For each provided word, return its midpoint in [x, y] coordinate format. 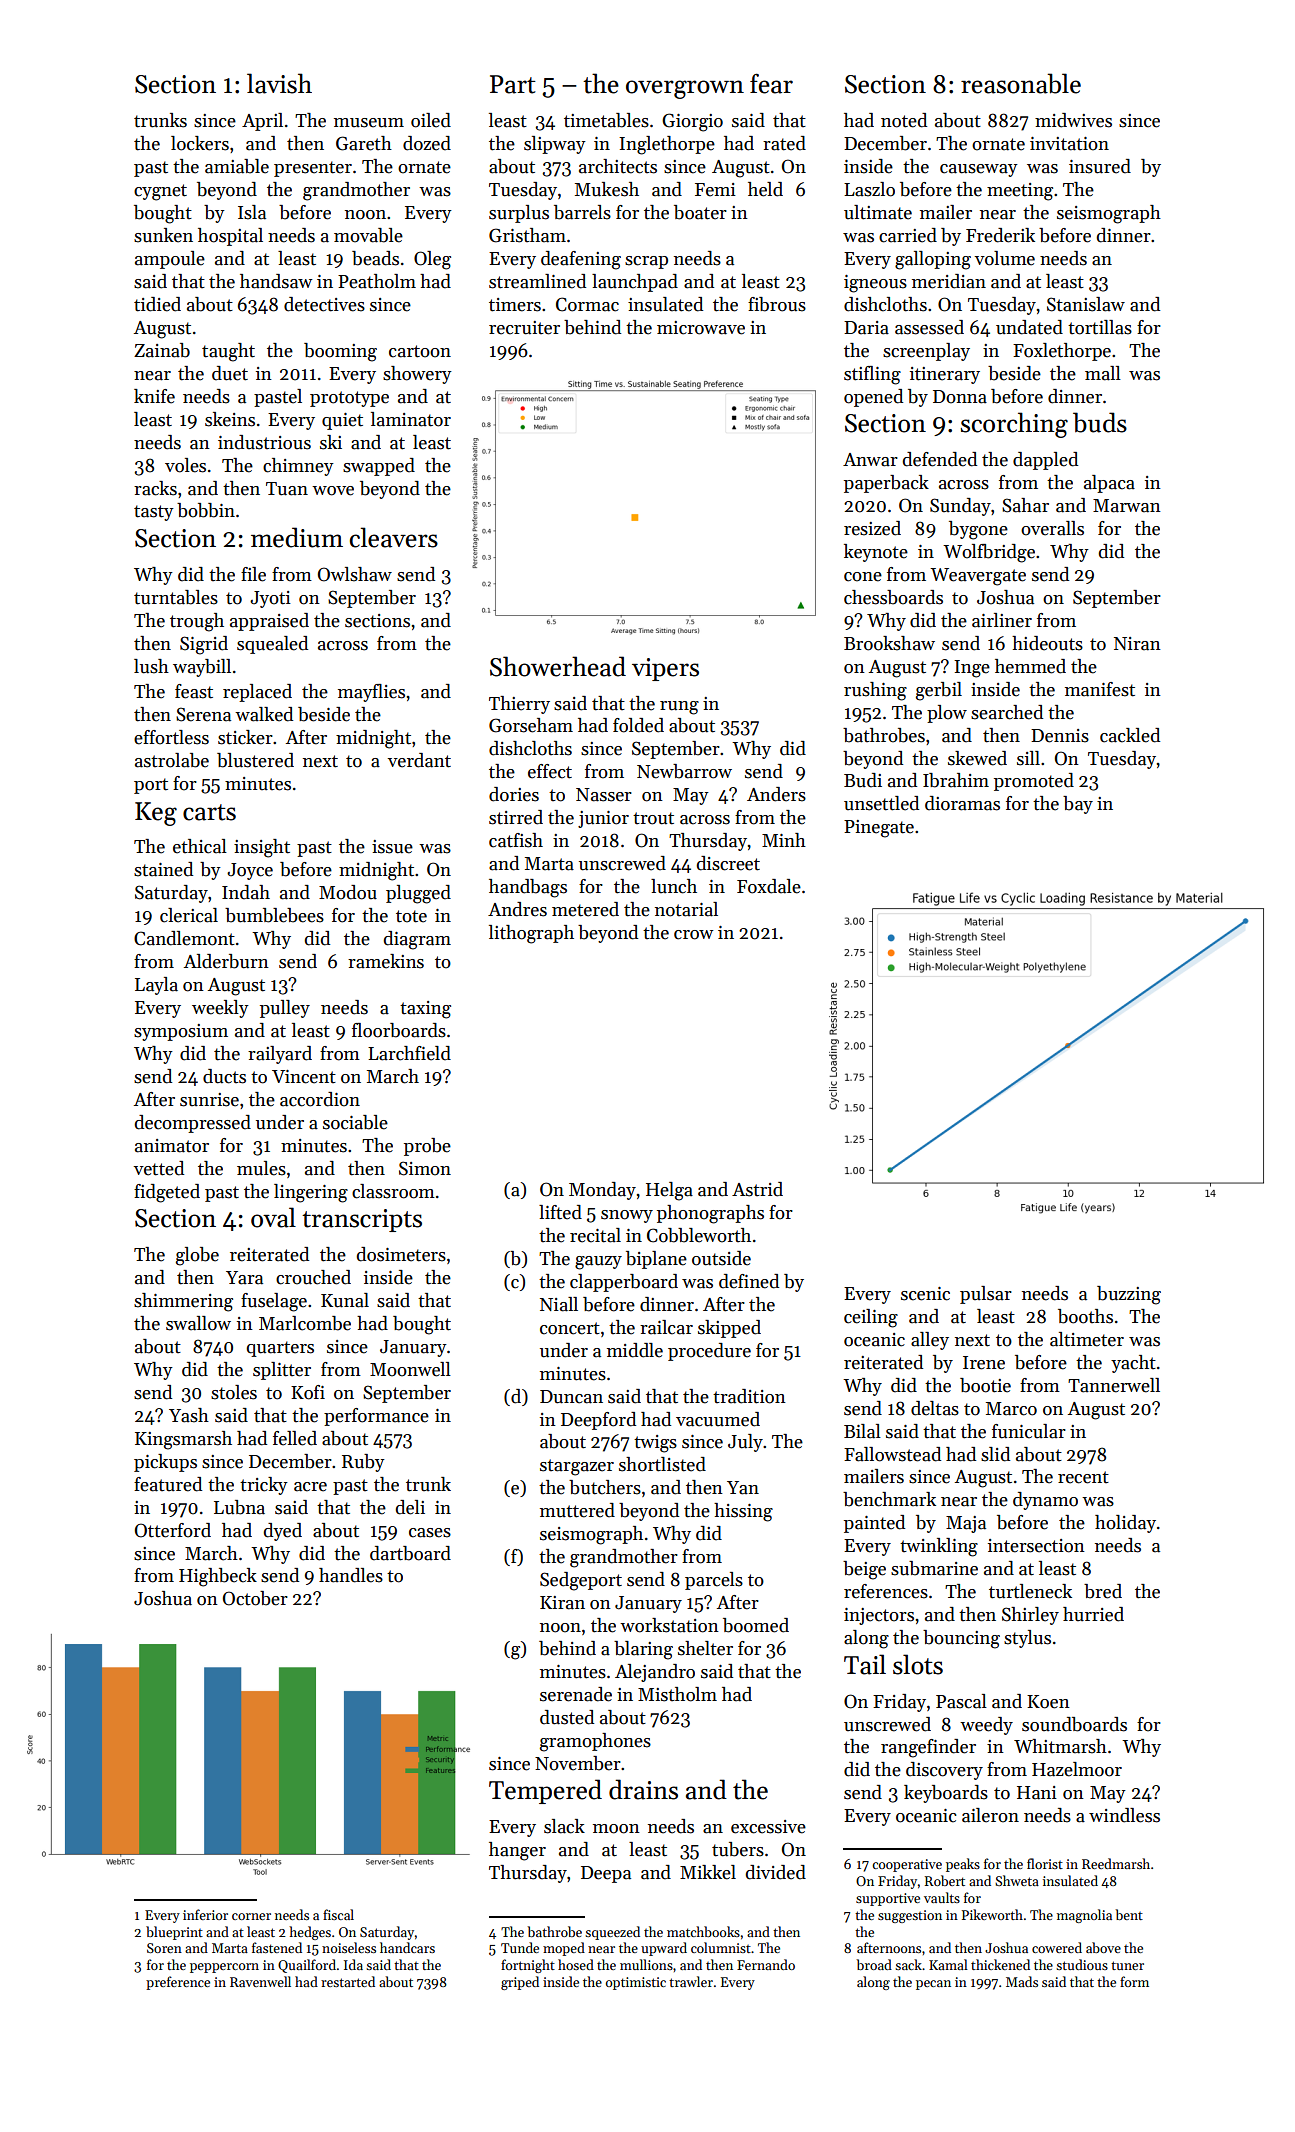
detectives [324, 304]
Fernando [766, 1964]
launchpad [635, 283]
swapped [379, 467]
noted [904, 120]
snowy [627, 1216]
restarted [348, 1981]
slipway [555, 145]
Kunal [345, 1300]
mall [1103, 373]
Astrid [757, 1189]
